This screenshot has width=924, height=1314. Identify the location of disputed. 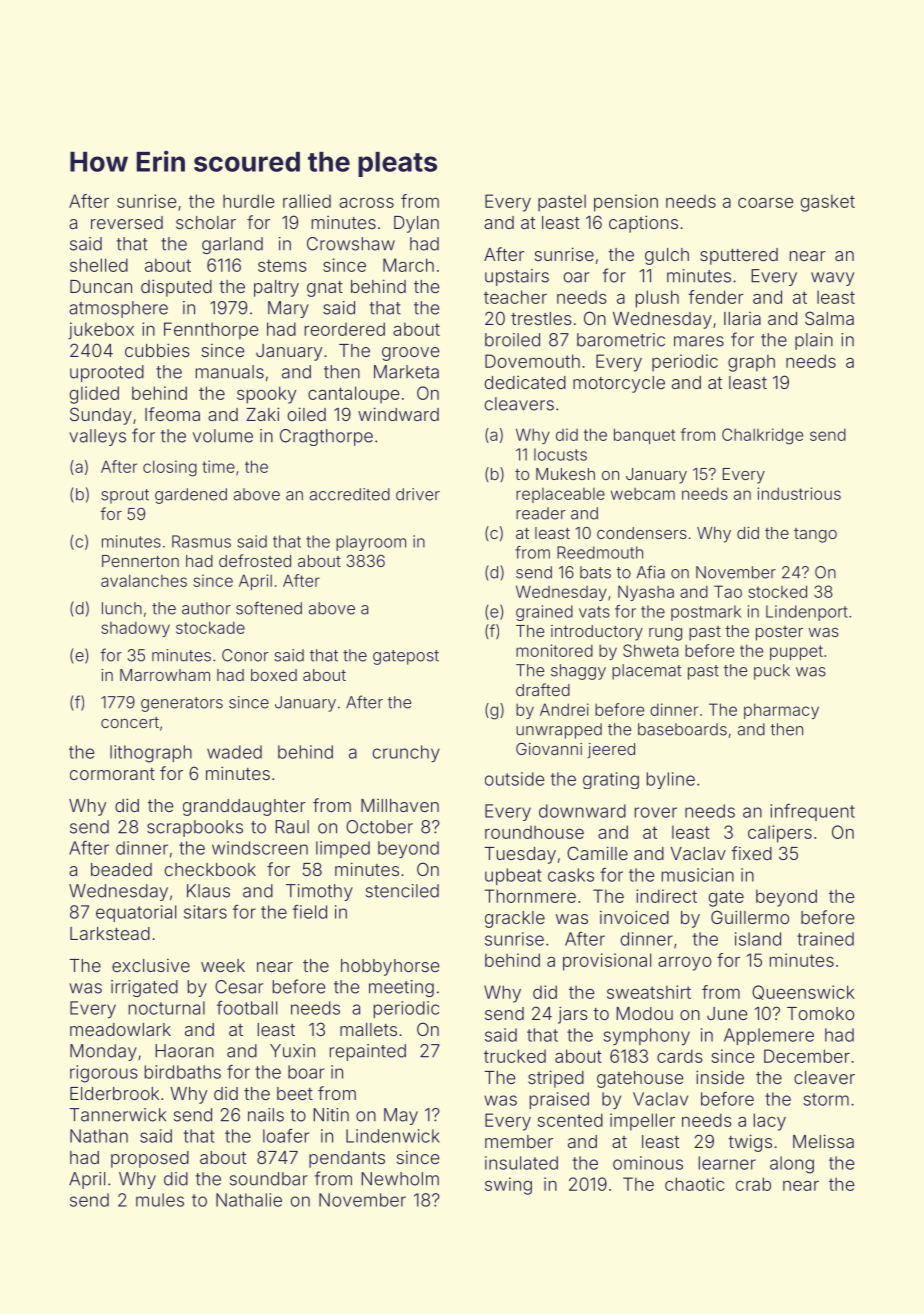
(176, 288).
